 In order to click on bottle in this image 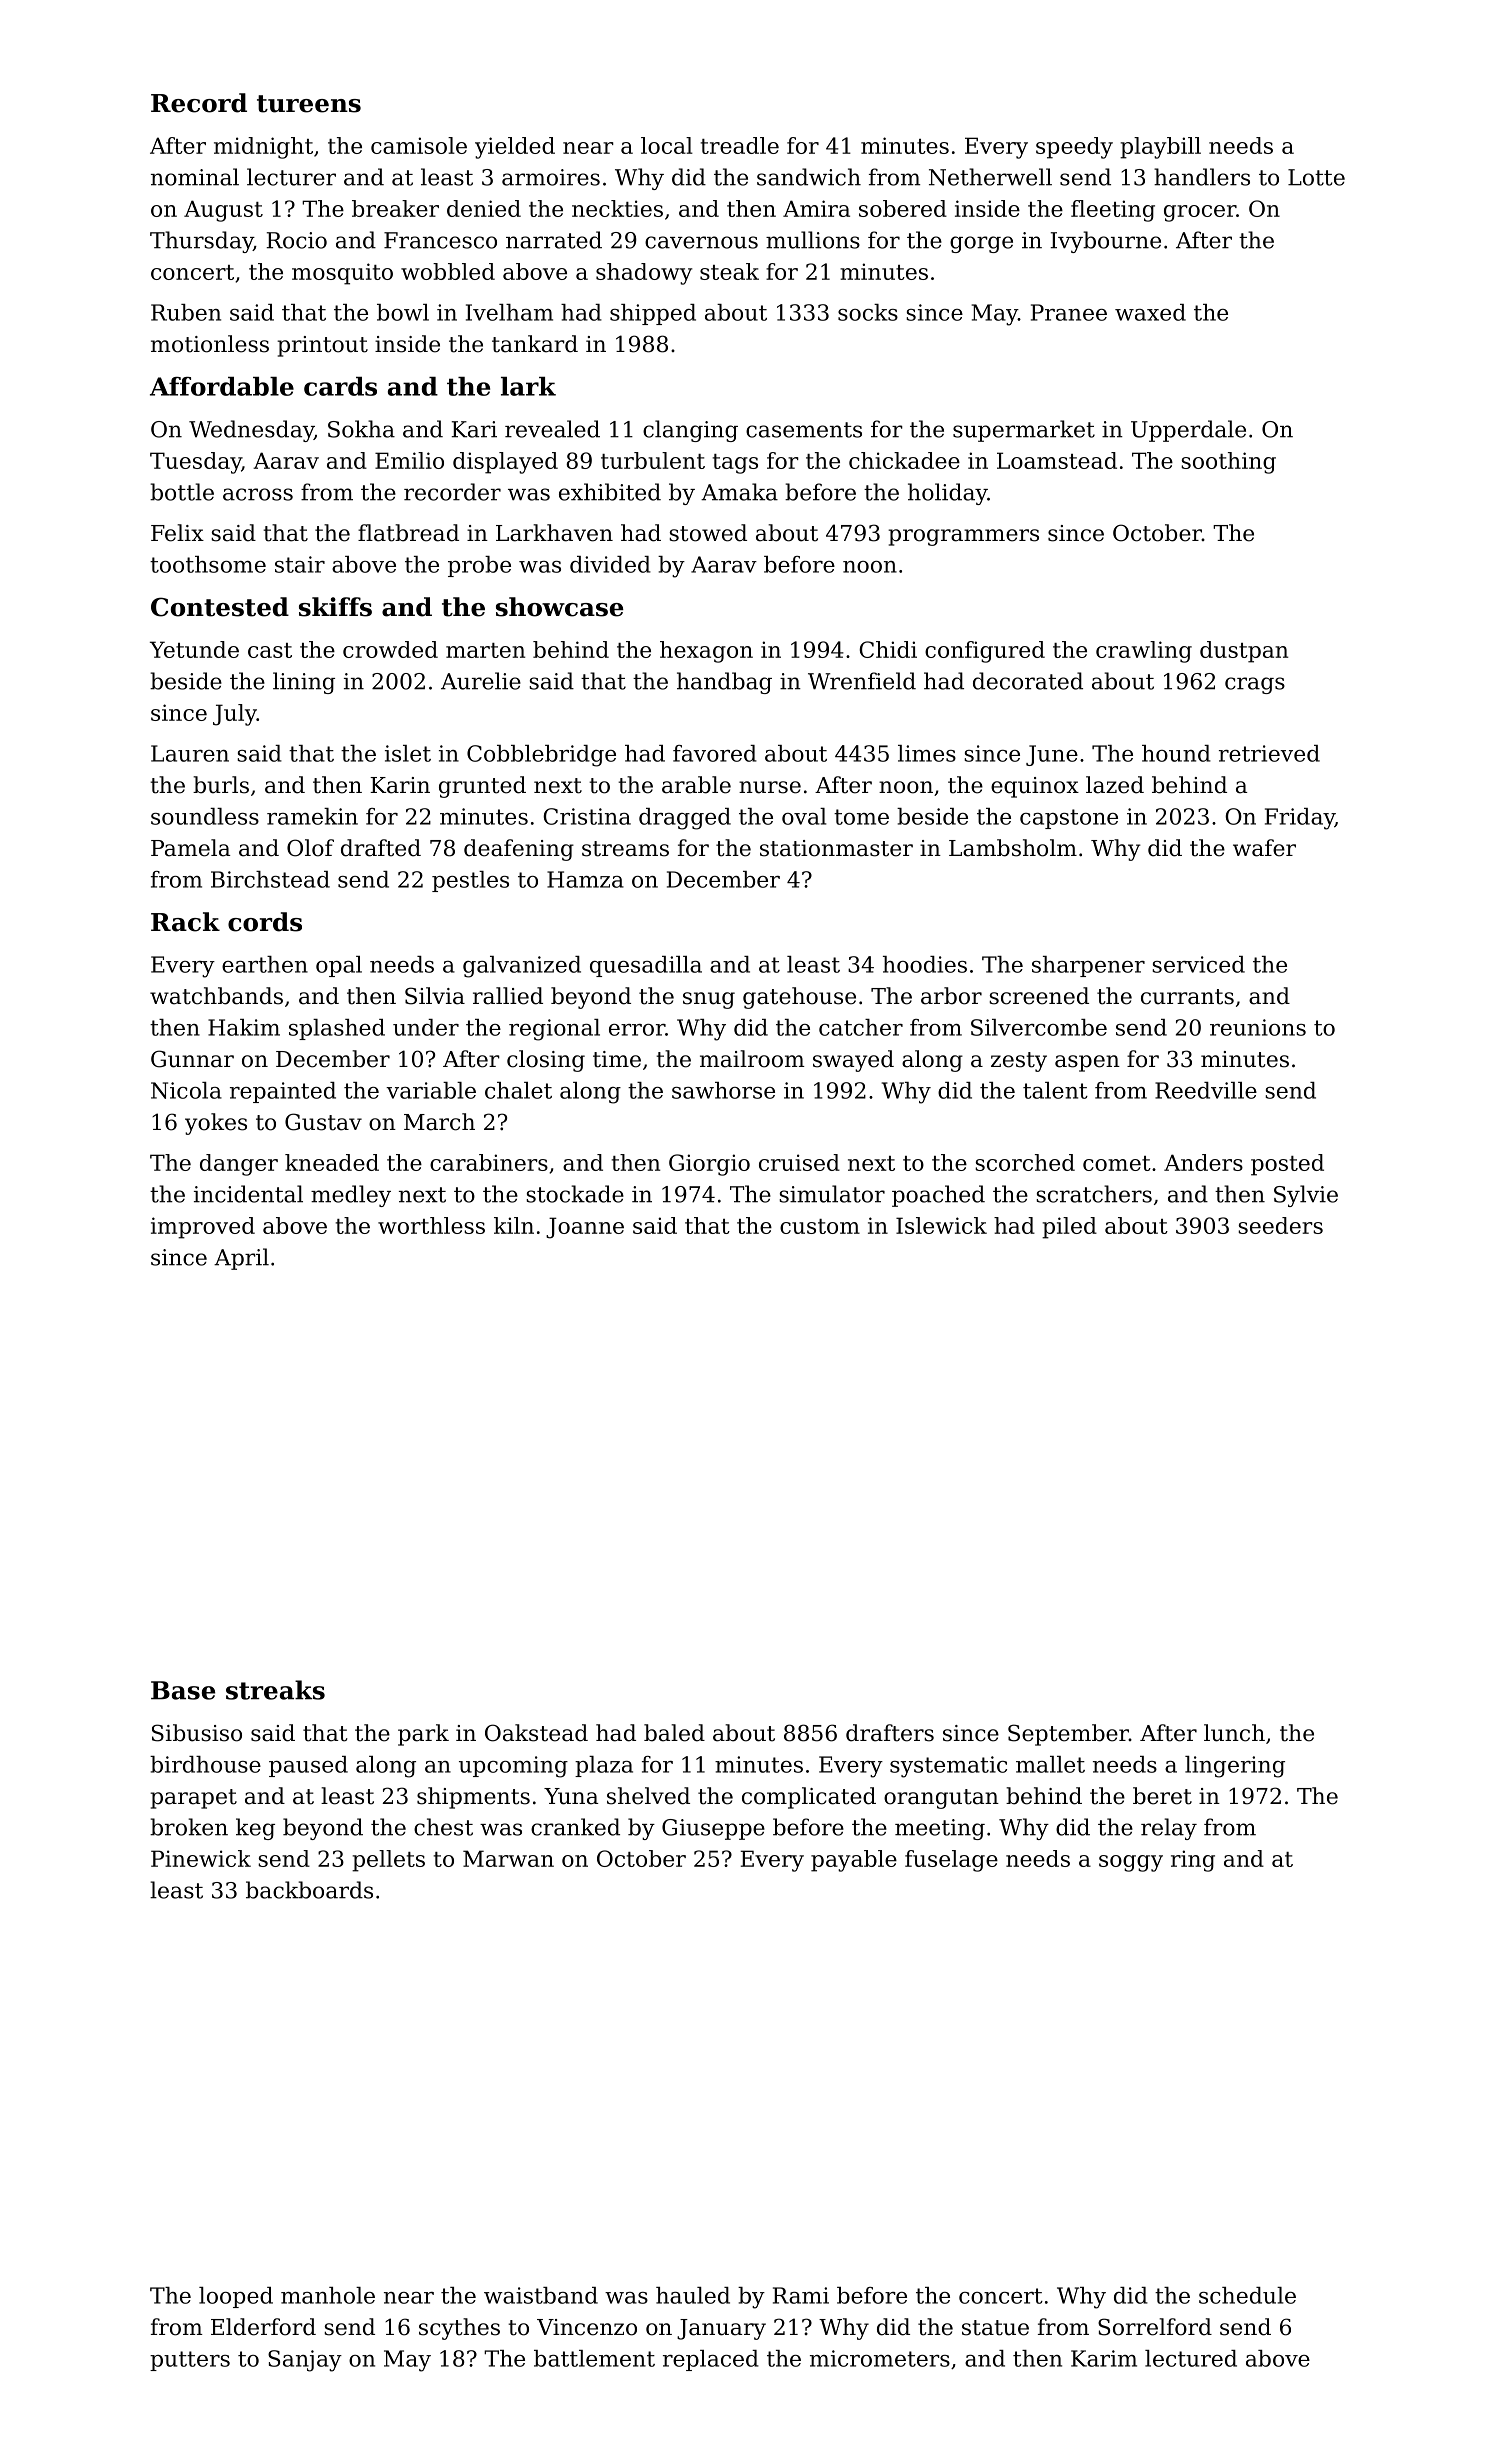, I will do `click(182, 492)`.
